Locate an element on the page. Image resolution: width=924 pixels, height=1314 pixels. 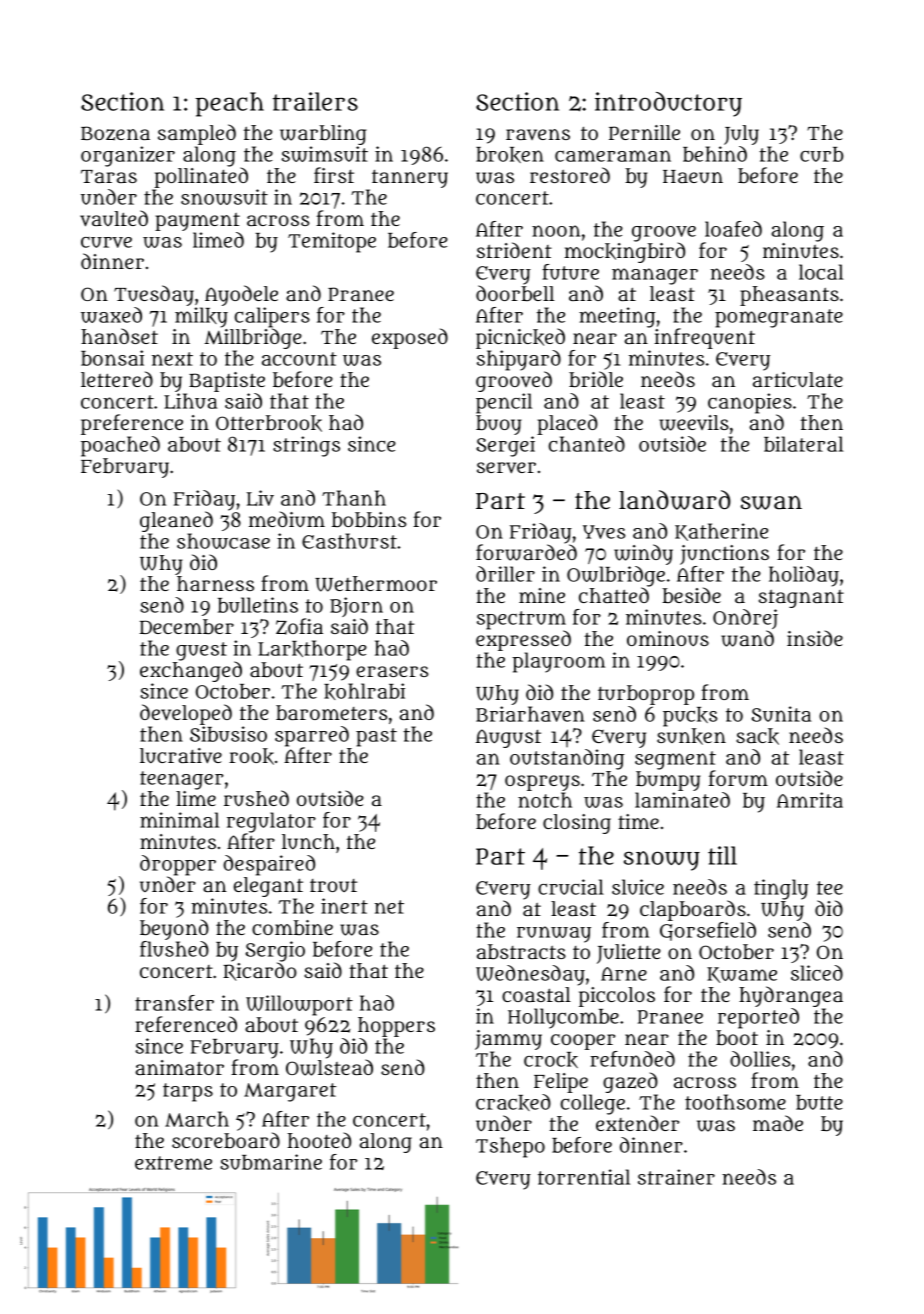
Kwame is located at coordinates (742, 975).
